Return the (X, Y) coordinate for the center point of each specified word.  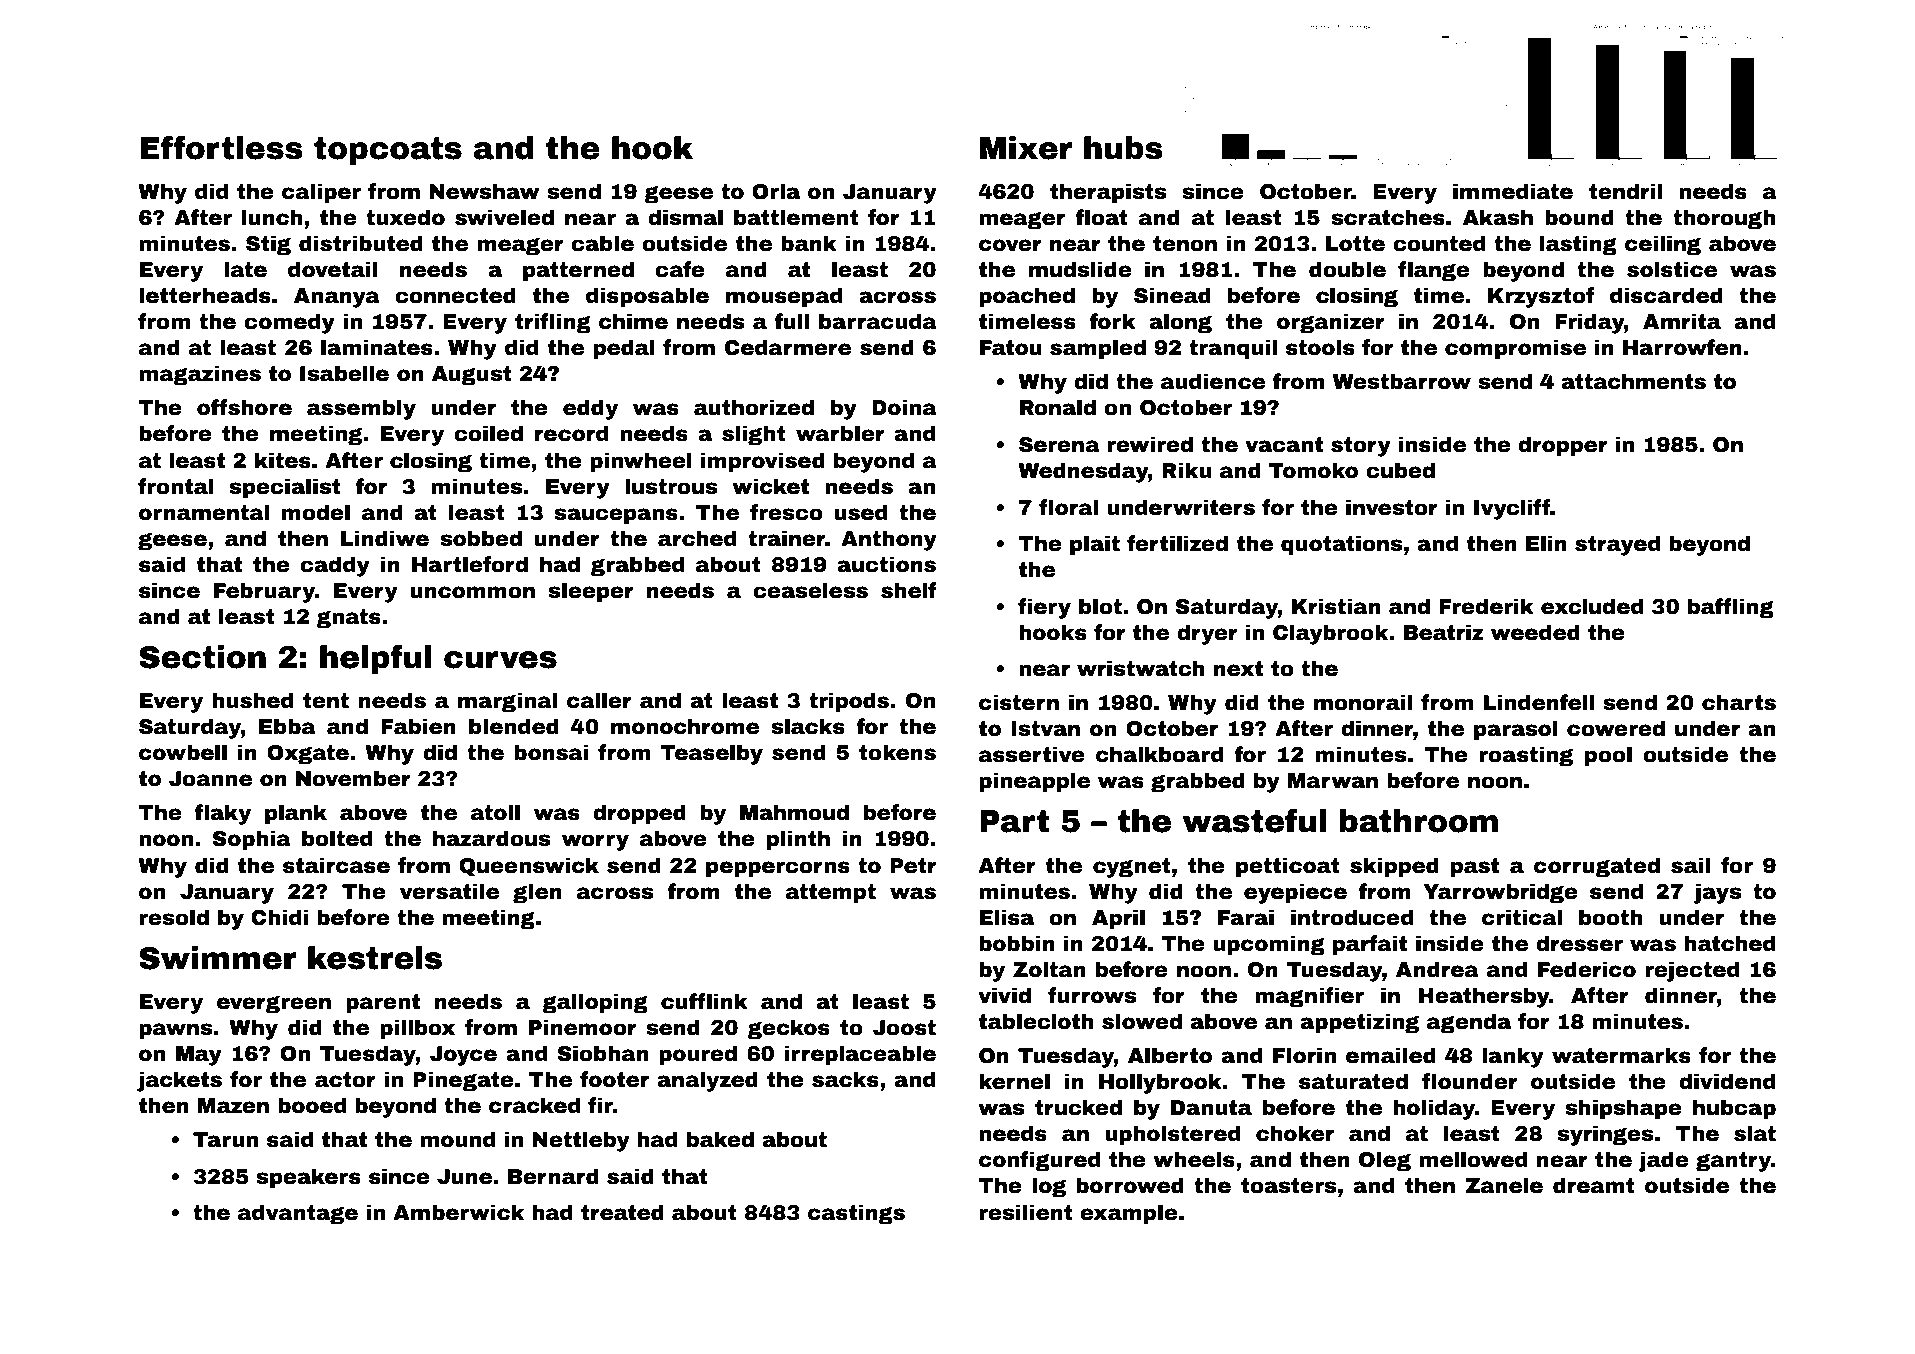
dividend (1727, 1081)
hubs (1123, 148)
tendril (1625, 191)
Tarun (225, 1140)
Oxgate (308, 755)
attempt (831, 894)
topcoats (388, 151)
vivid (1004, 995)
